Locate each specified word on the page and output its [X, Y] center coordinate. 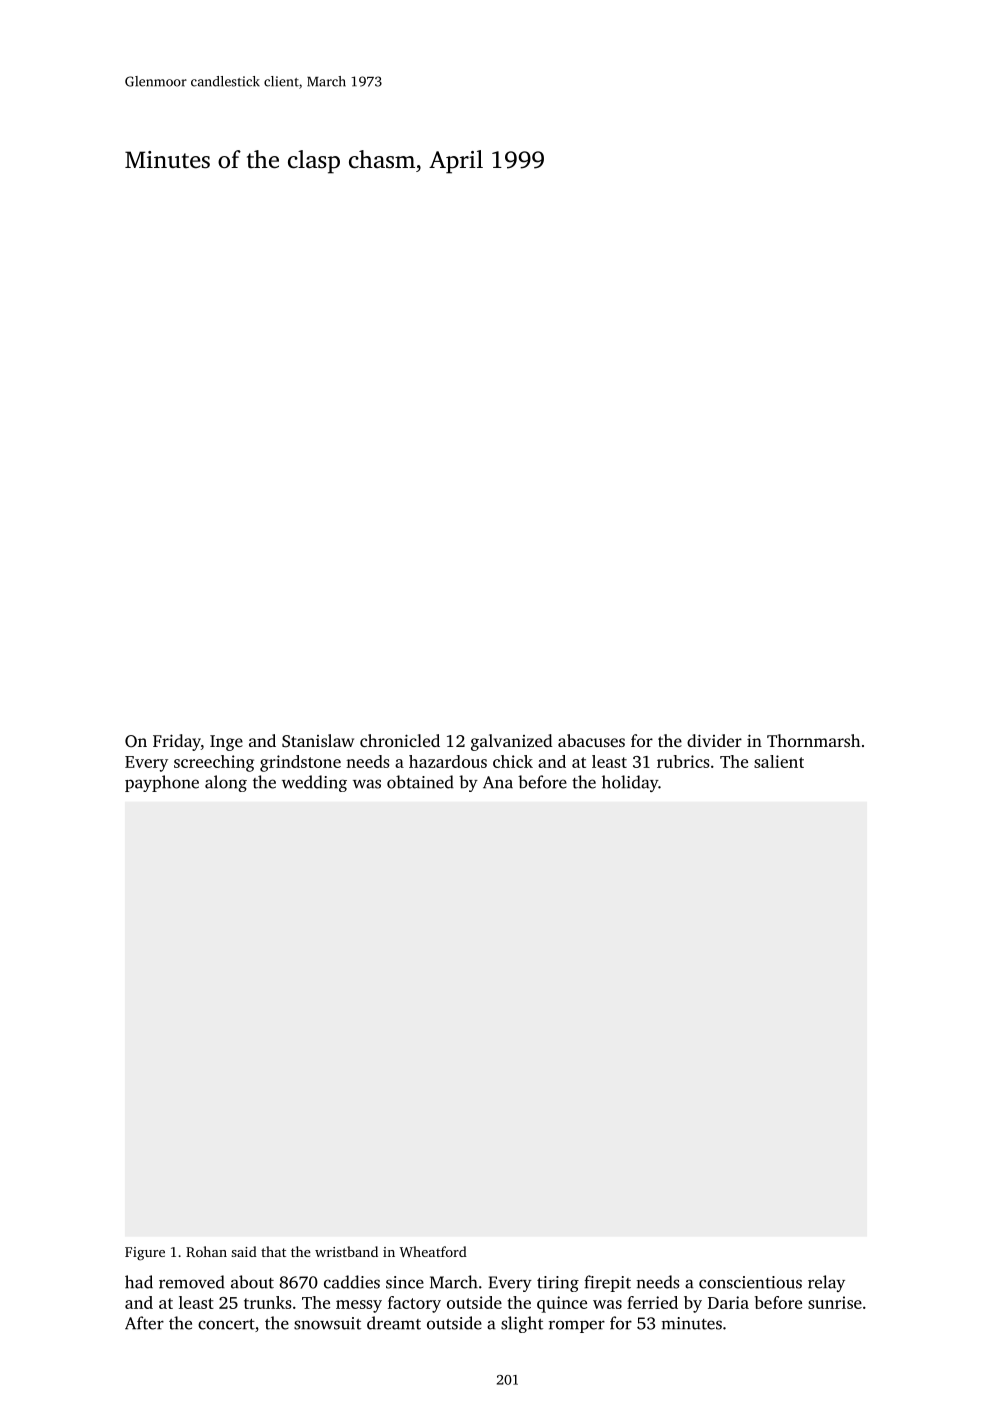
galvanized [512, 742]
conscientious [750, 1282]
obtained [420, 782]
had [139, 1282]
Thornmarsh [813, 740]
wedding [314, 783]
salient [779, 761]
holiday [630, 783]
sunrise [835, 1302]
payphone [162, 783]
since [405, 1282]
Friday [177, 742]
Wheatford [433, 1251]
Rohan [206, 1251]
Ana [498, 782]
